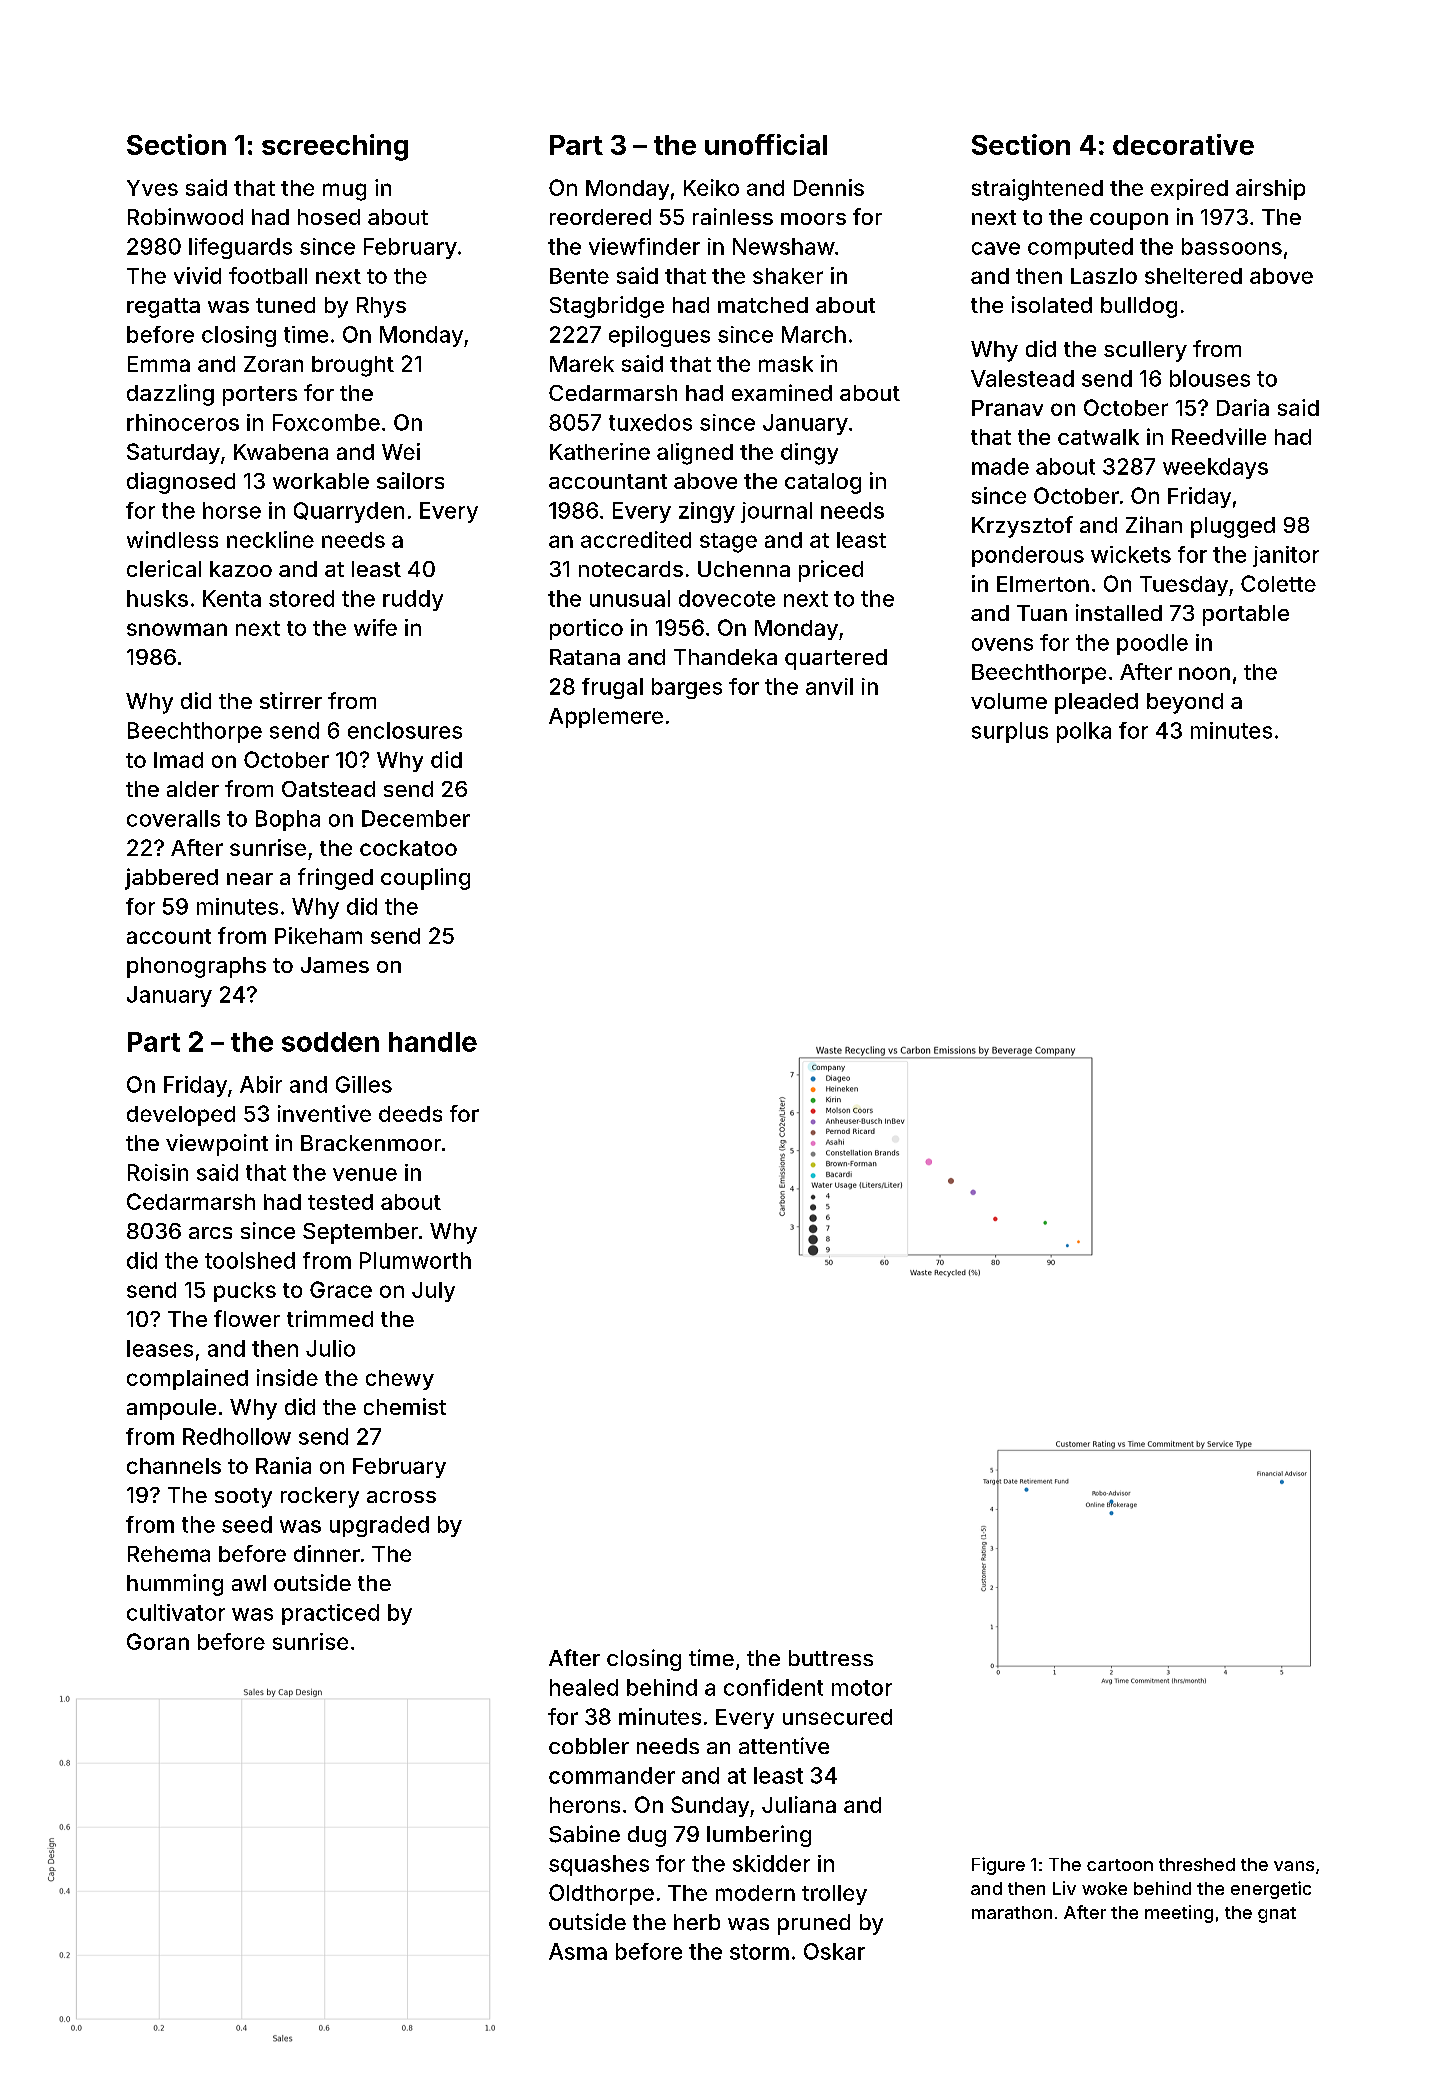 Image resolution: width=1450 pixels, height=2100 pixels. What do you see at coordinates (158, 1172) in the screenshot?
I see `Roisin` at bounding box center [158, 1172].
